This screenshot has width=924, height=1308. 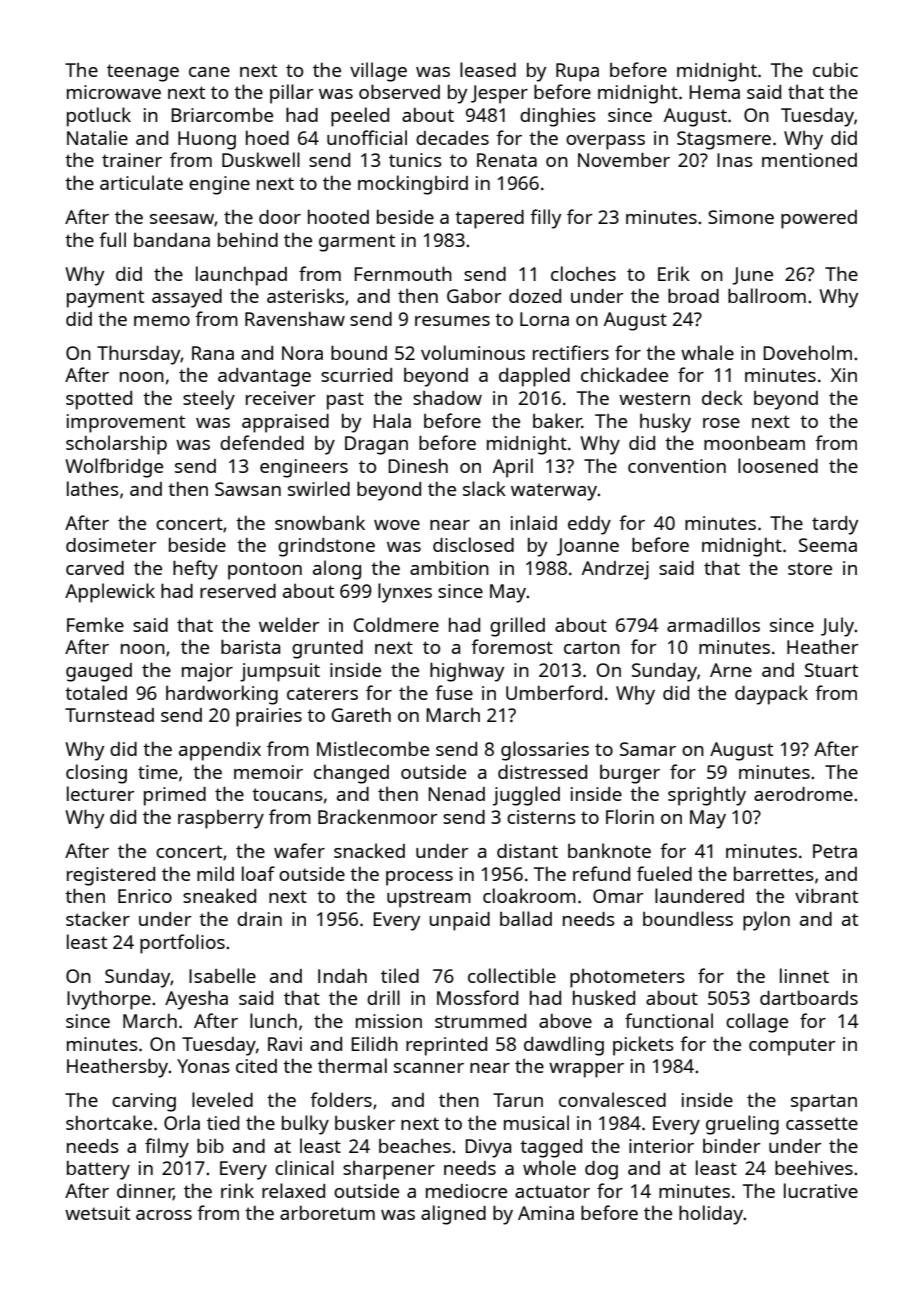 I want to click on Rupa, so click(x=577, y=72).
